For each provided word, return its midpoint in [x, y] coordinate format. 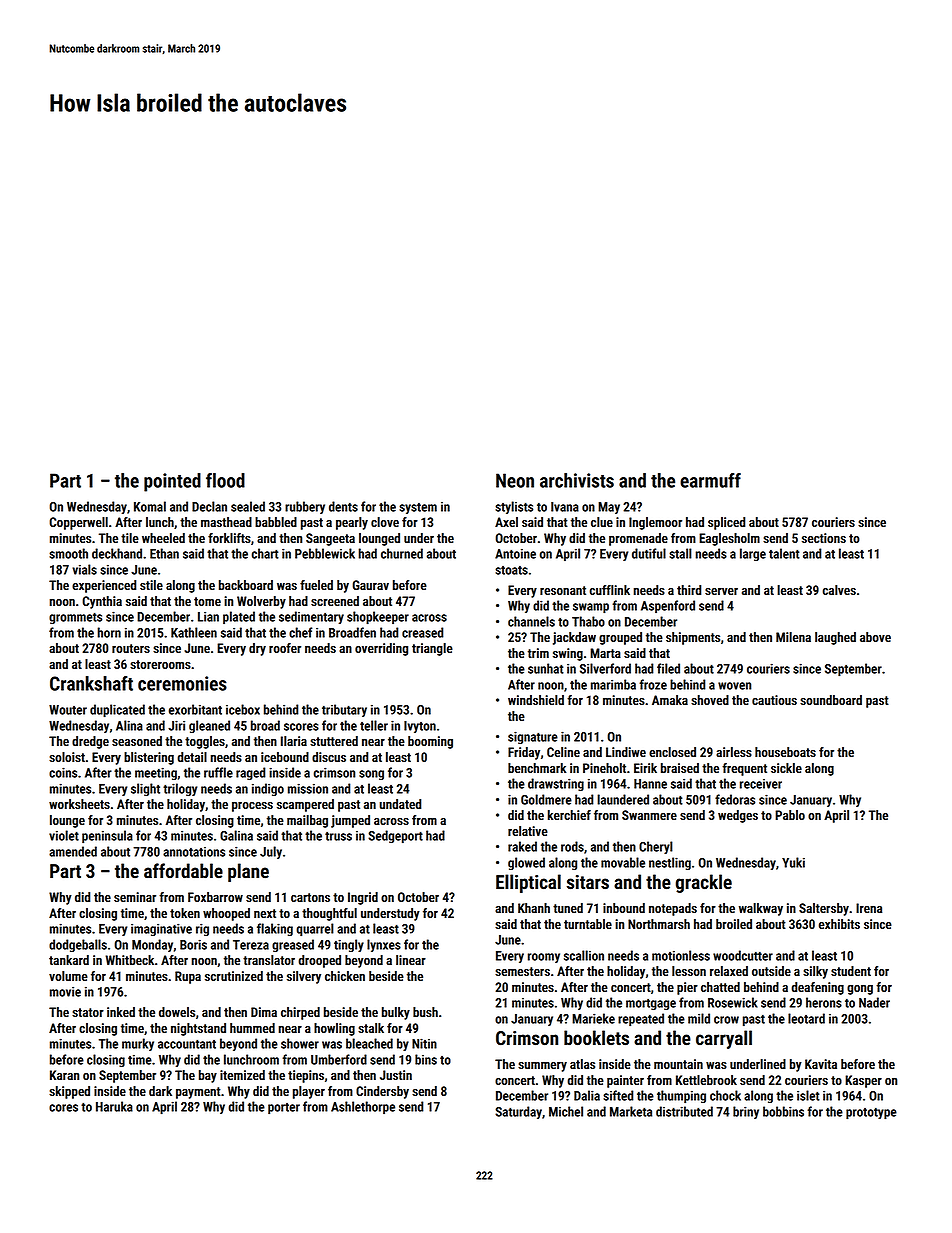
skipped [69, 1092]
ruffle [218, 772]
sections [824, 538]
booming [430, 742]
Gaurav [371, 585]
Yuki [793, 862]
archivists [577, 480]
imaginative [161, 929]
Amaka [670, 700]
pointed [172, 482]
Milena [793, 637]
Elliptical [528, 883]
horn [109, 632]
